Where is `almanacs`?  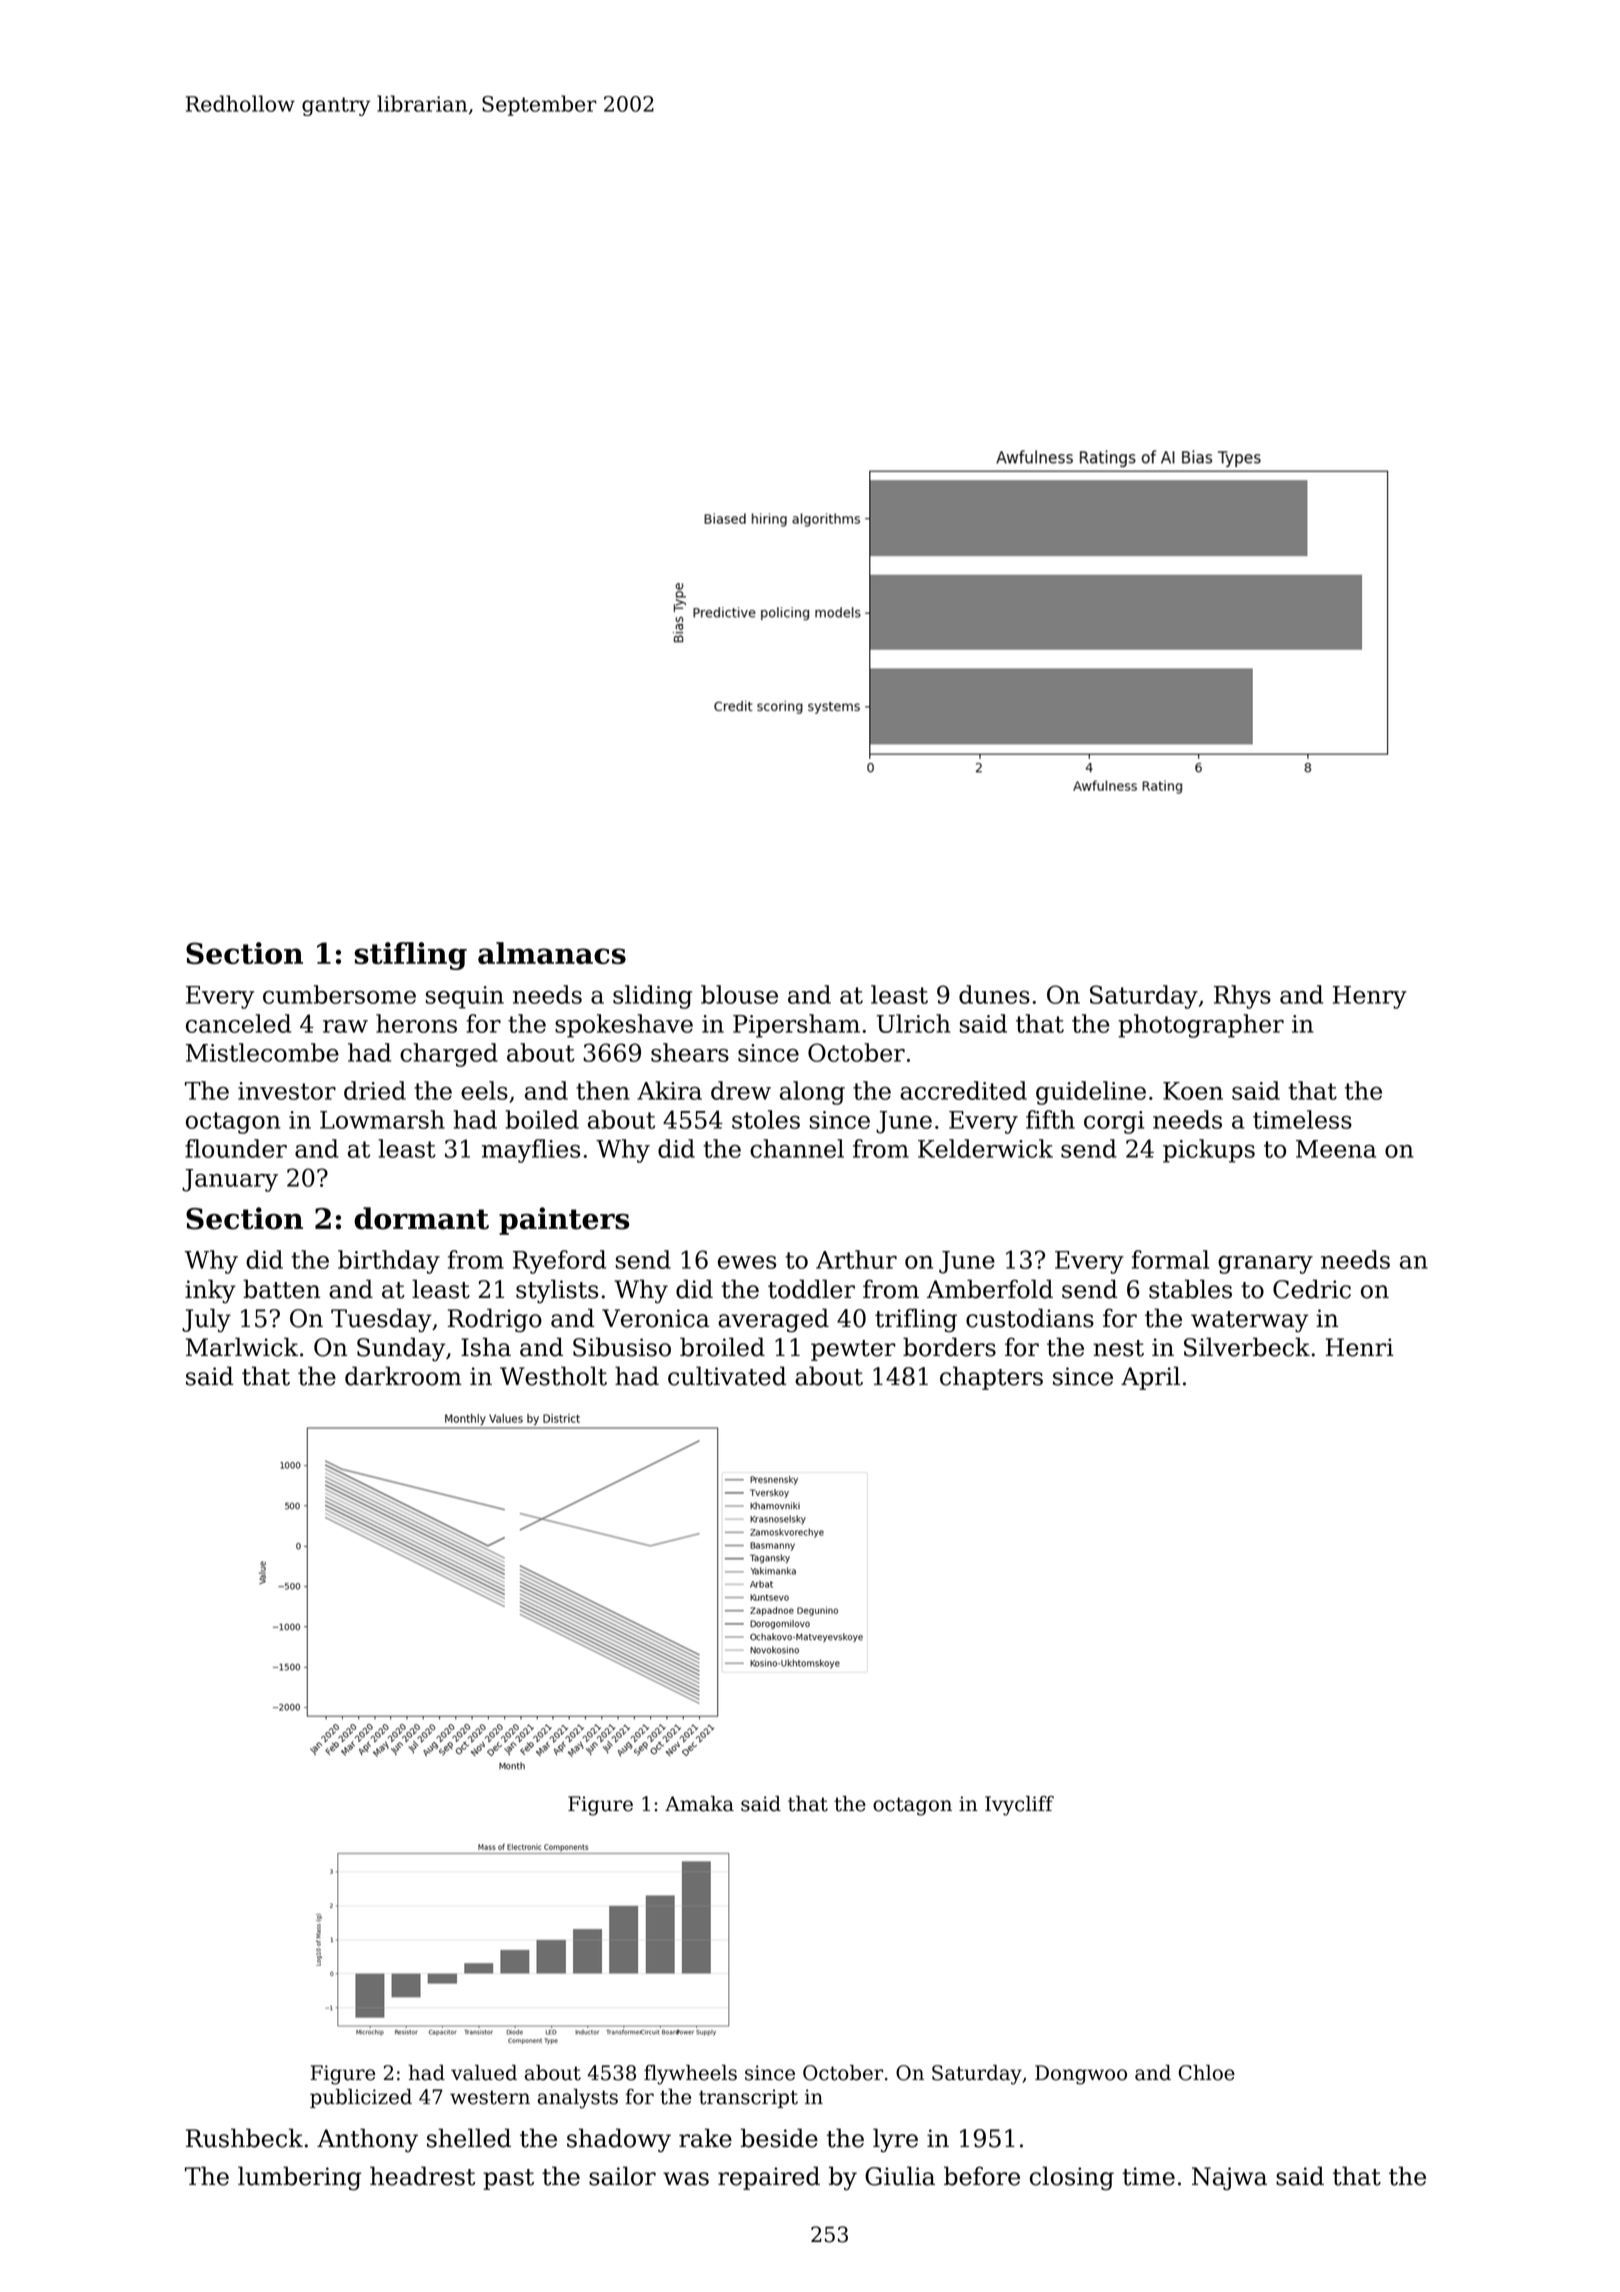
almanacs is located at coordinates (552, 953).
